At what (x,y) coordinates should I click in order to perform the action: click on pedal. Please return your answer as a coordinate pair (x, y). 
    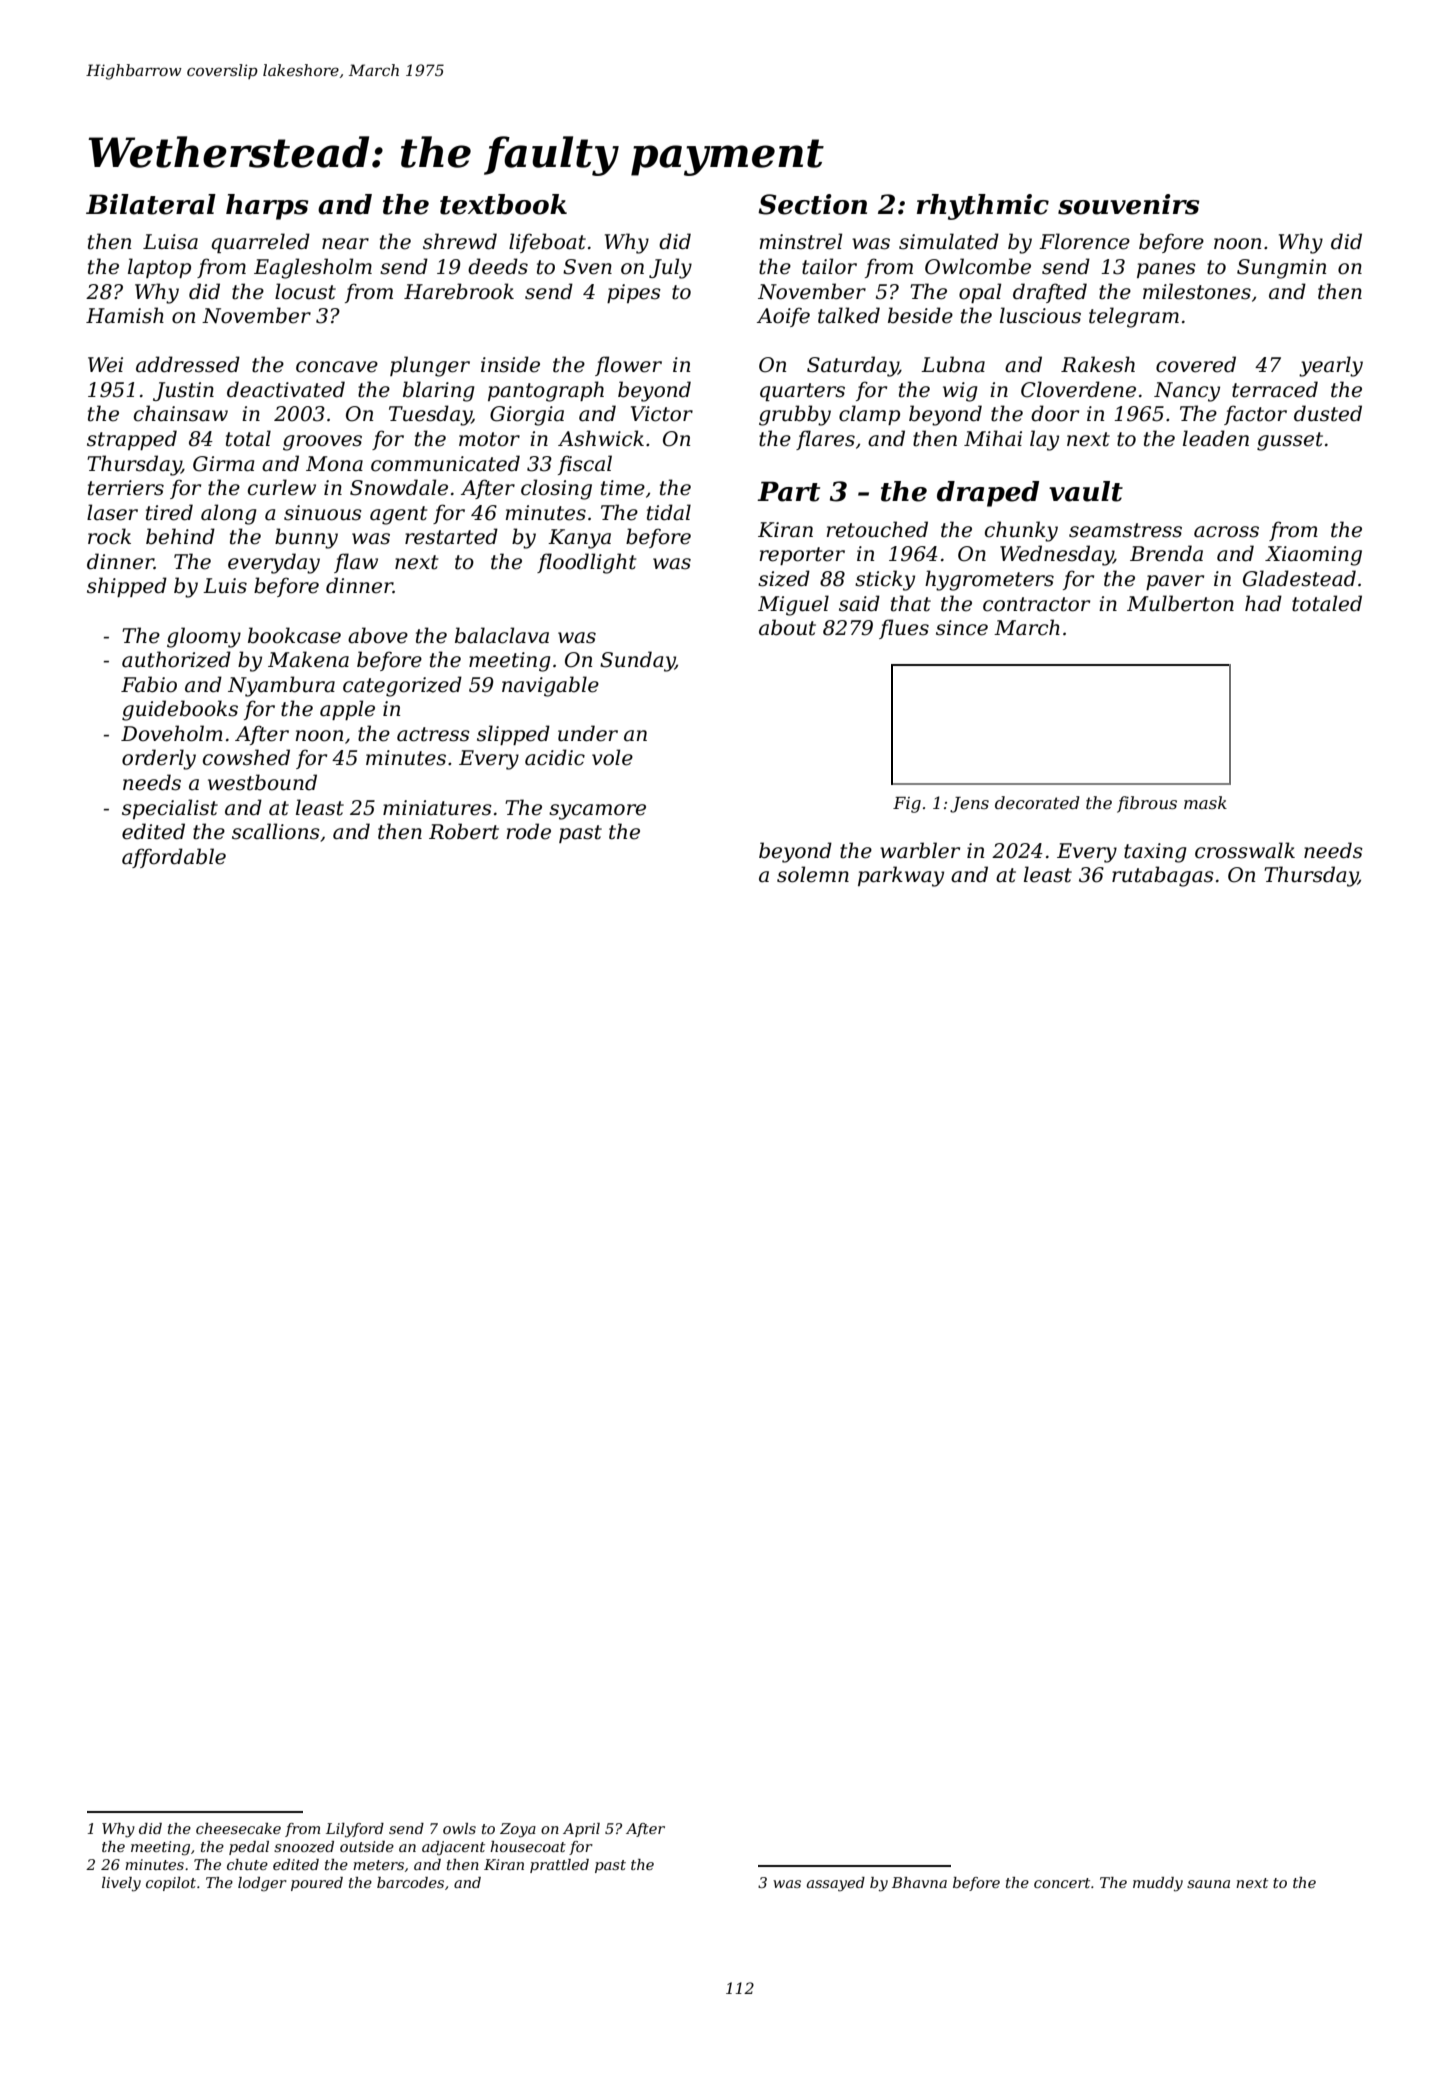
    Looking at the image, I should click on (249, 1848).
